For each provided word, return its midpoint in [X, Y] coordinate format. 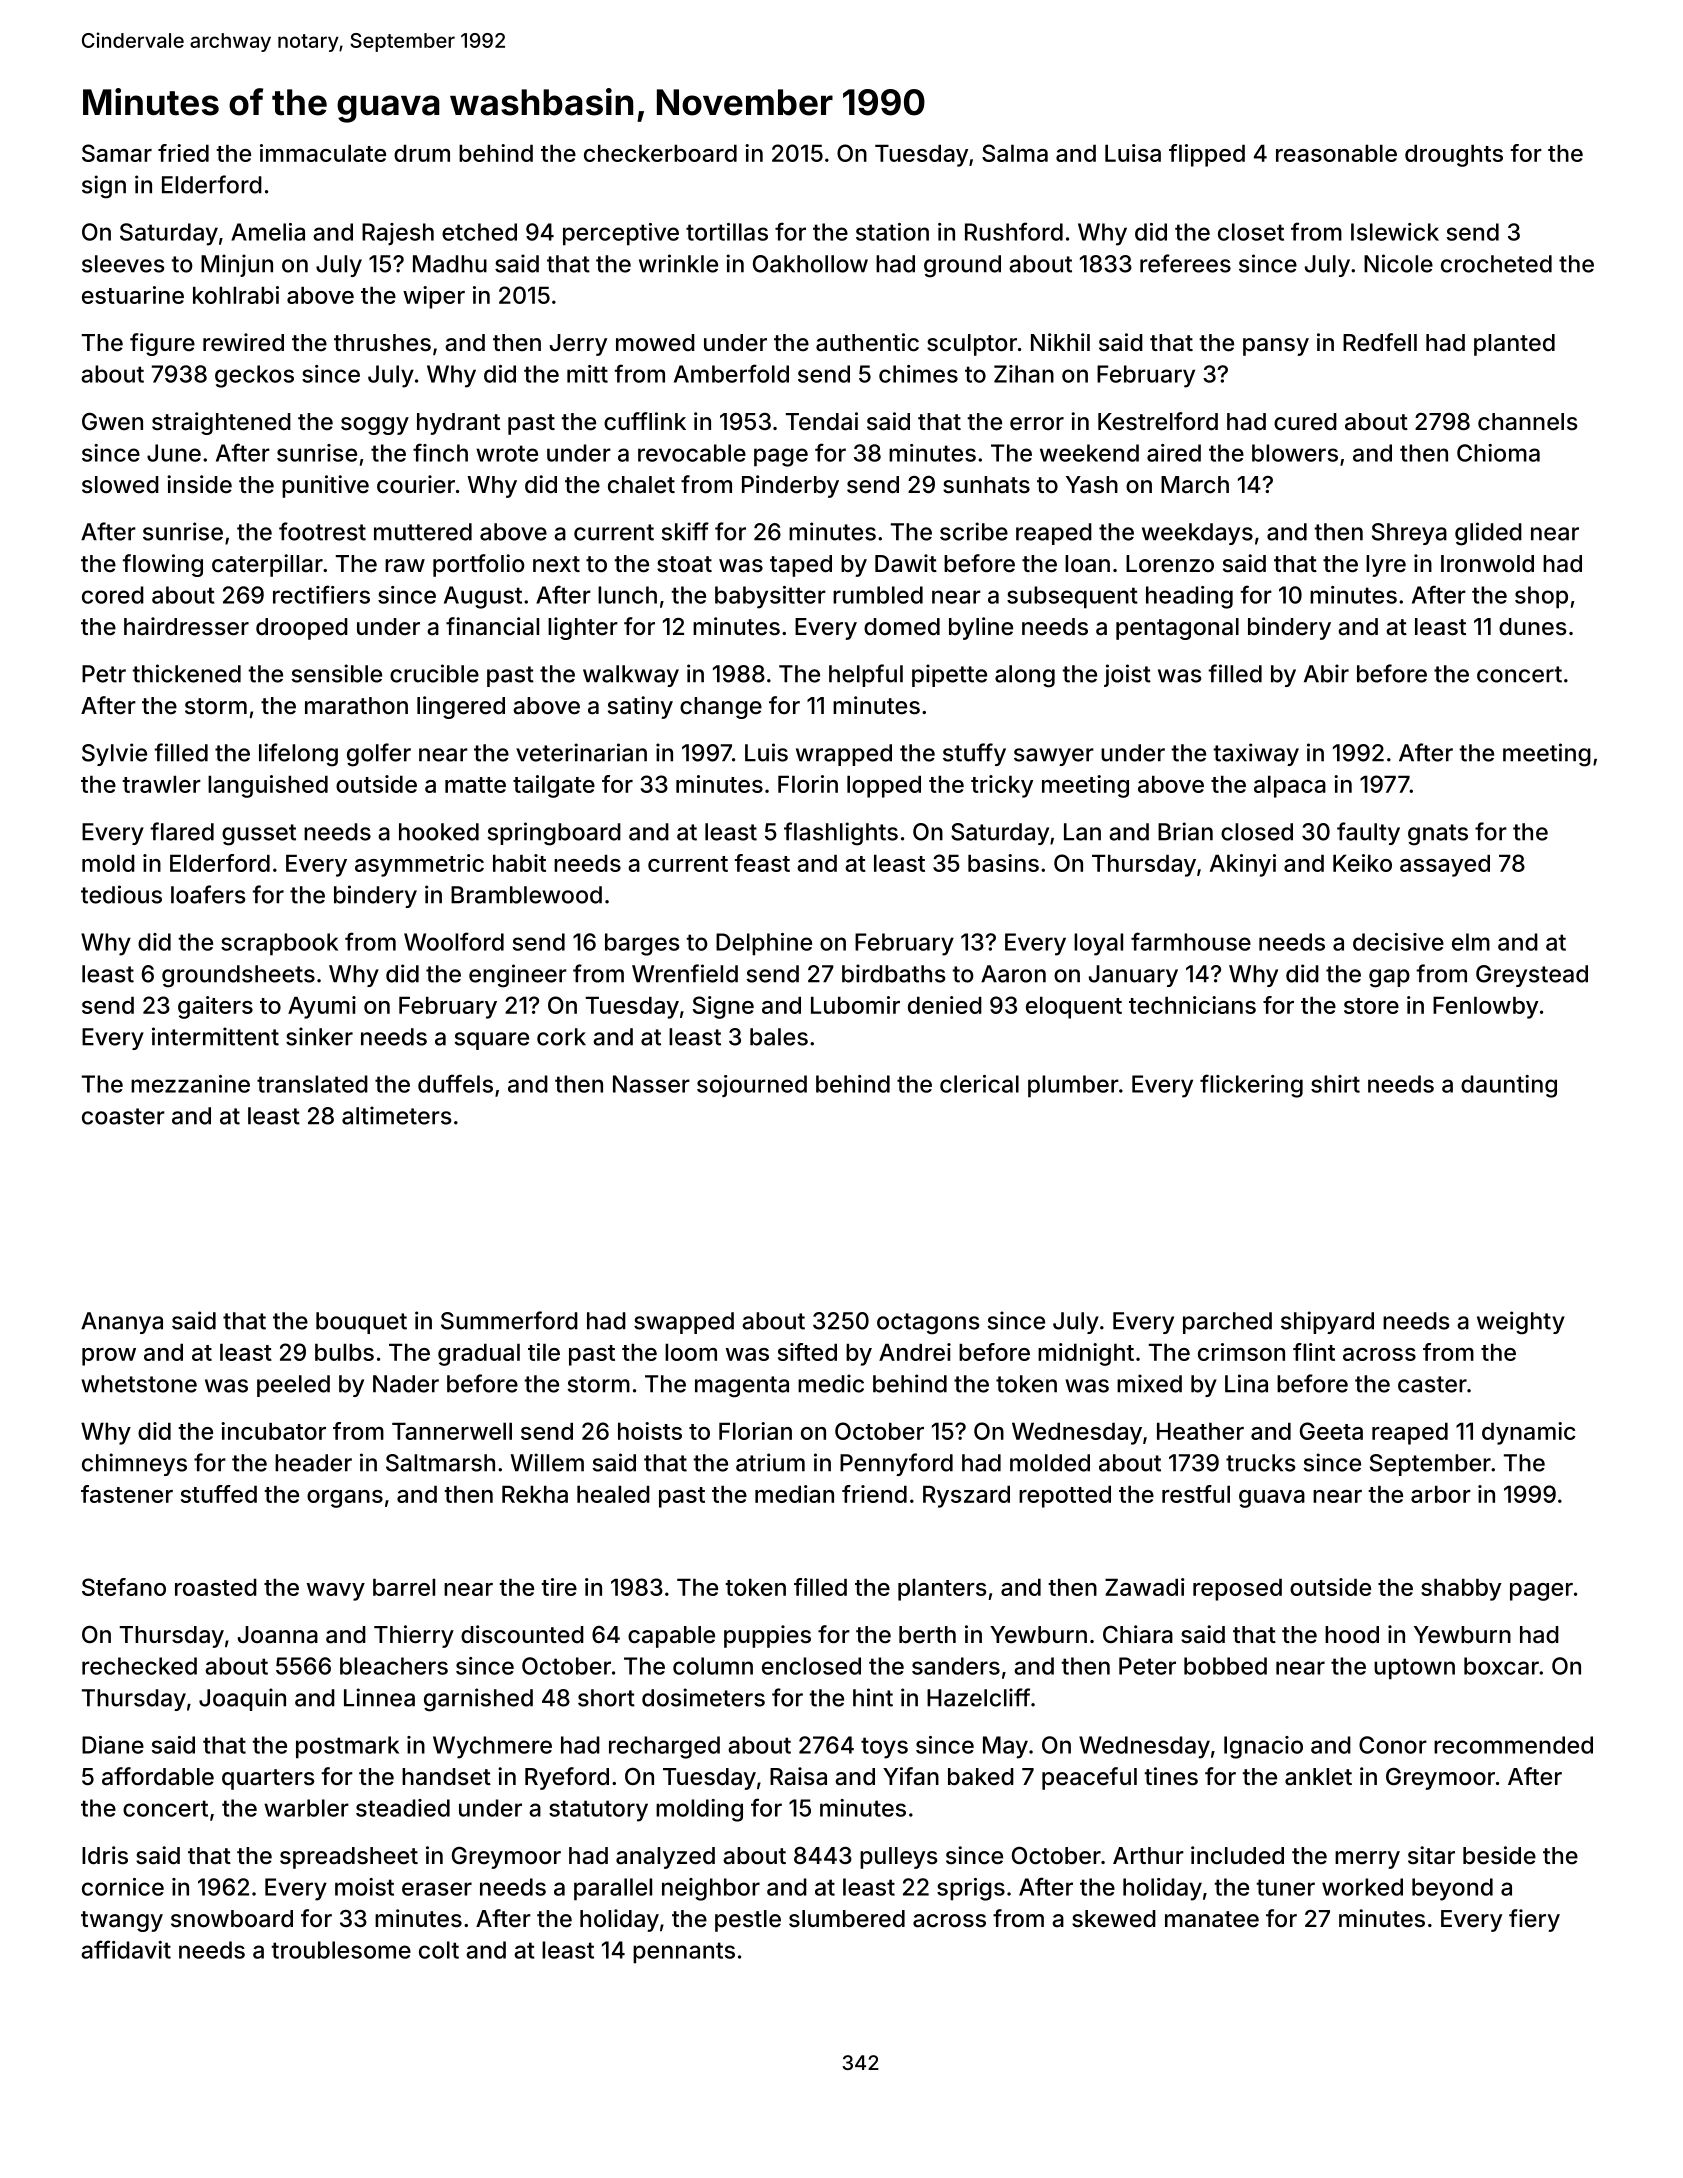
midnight [1086, 1354]
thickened [186, 673]
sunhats [986, 485]
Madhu [450, 264]
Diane [113, 1745]
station [892, 232]
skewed [1114, 1919]
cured [1305, 422]
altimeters [397, 1115]
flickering [1251, 1086]
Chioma [1498, 453]
